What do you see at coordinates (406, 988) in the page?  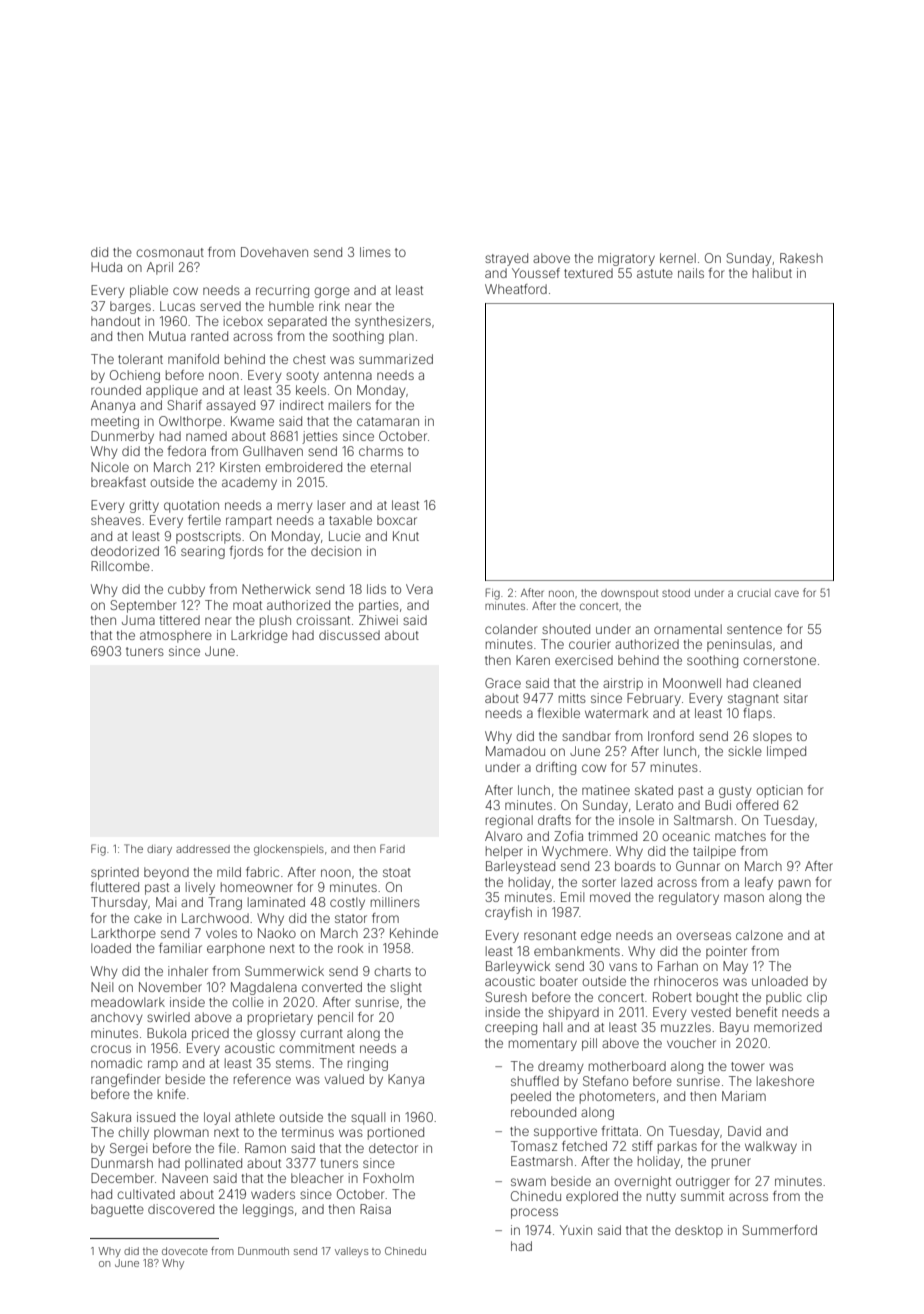 I see `slight` at bounding box center [406, 988].
